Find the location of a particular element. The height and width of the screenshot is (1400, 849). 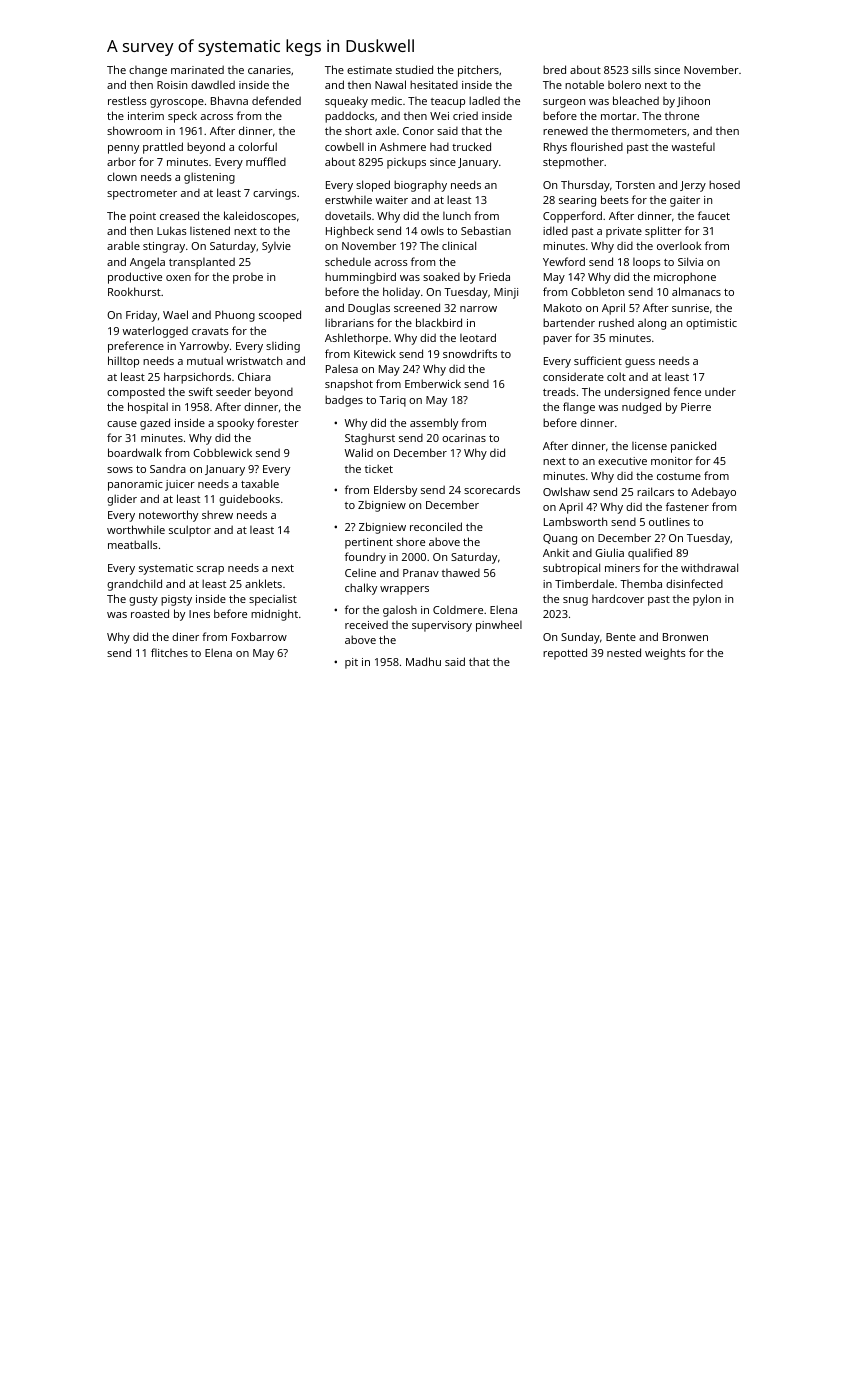

arable is located at coordinates (123, 245).
